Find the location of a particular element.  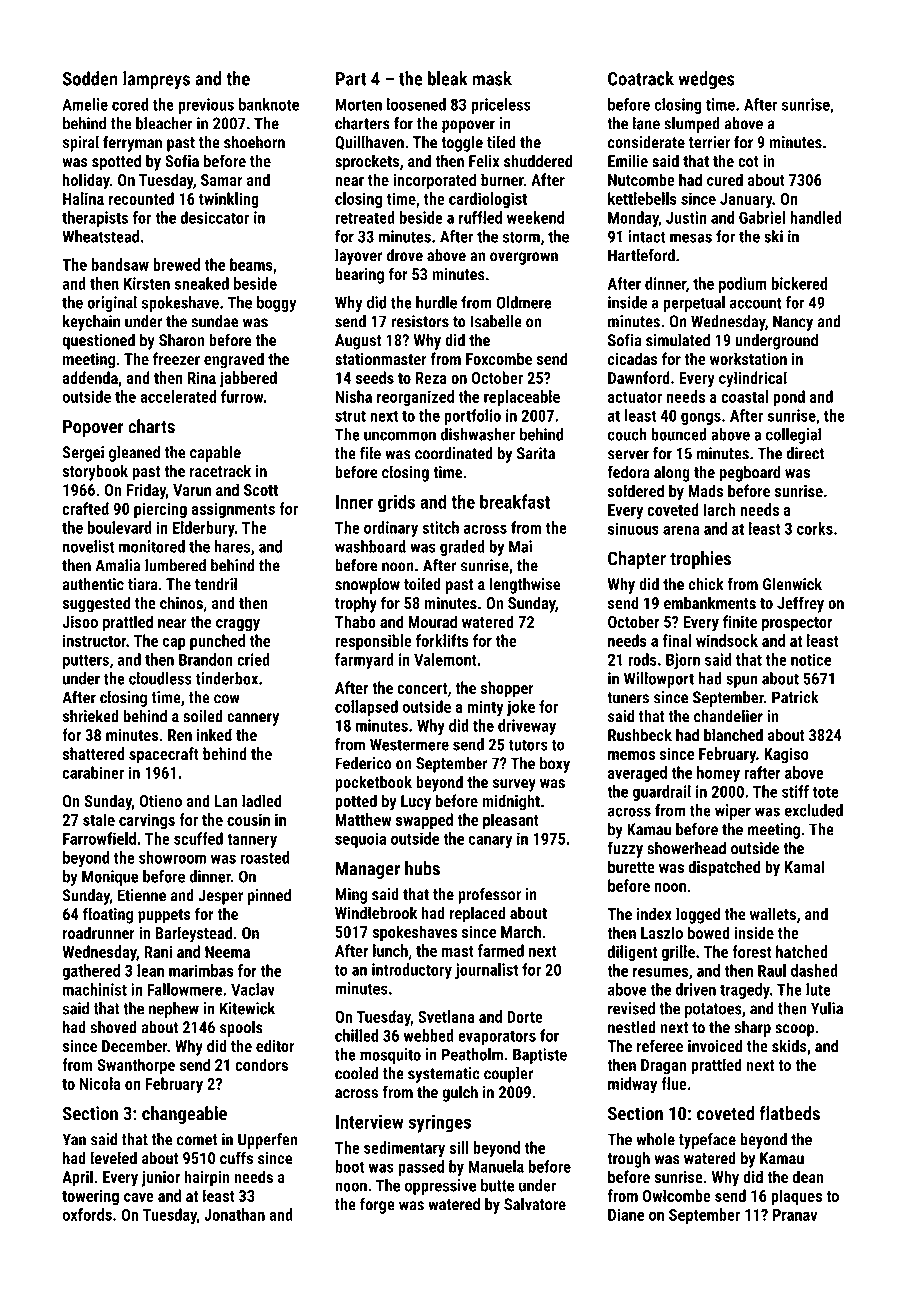

breakfast is located at coordinates (515, 501).
